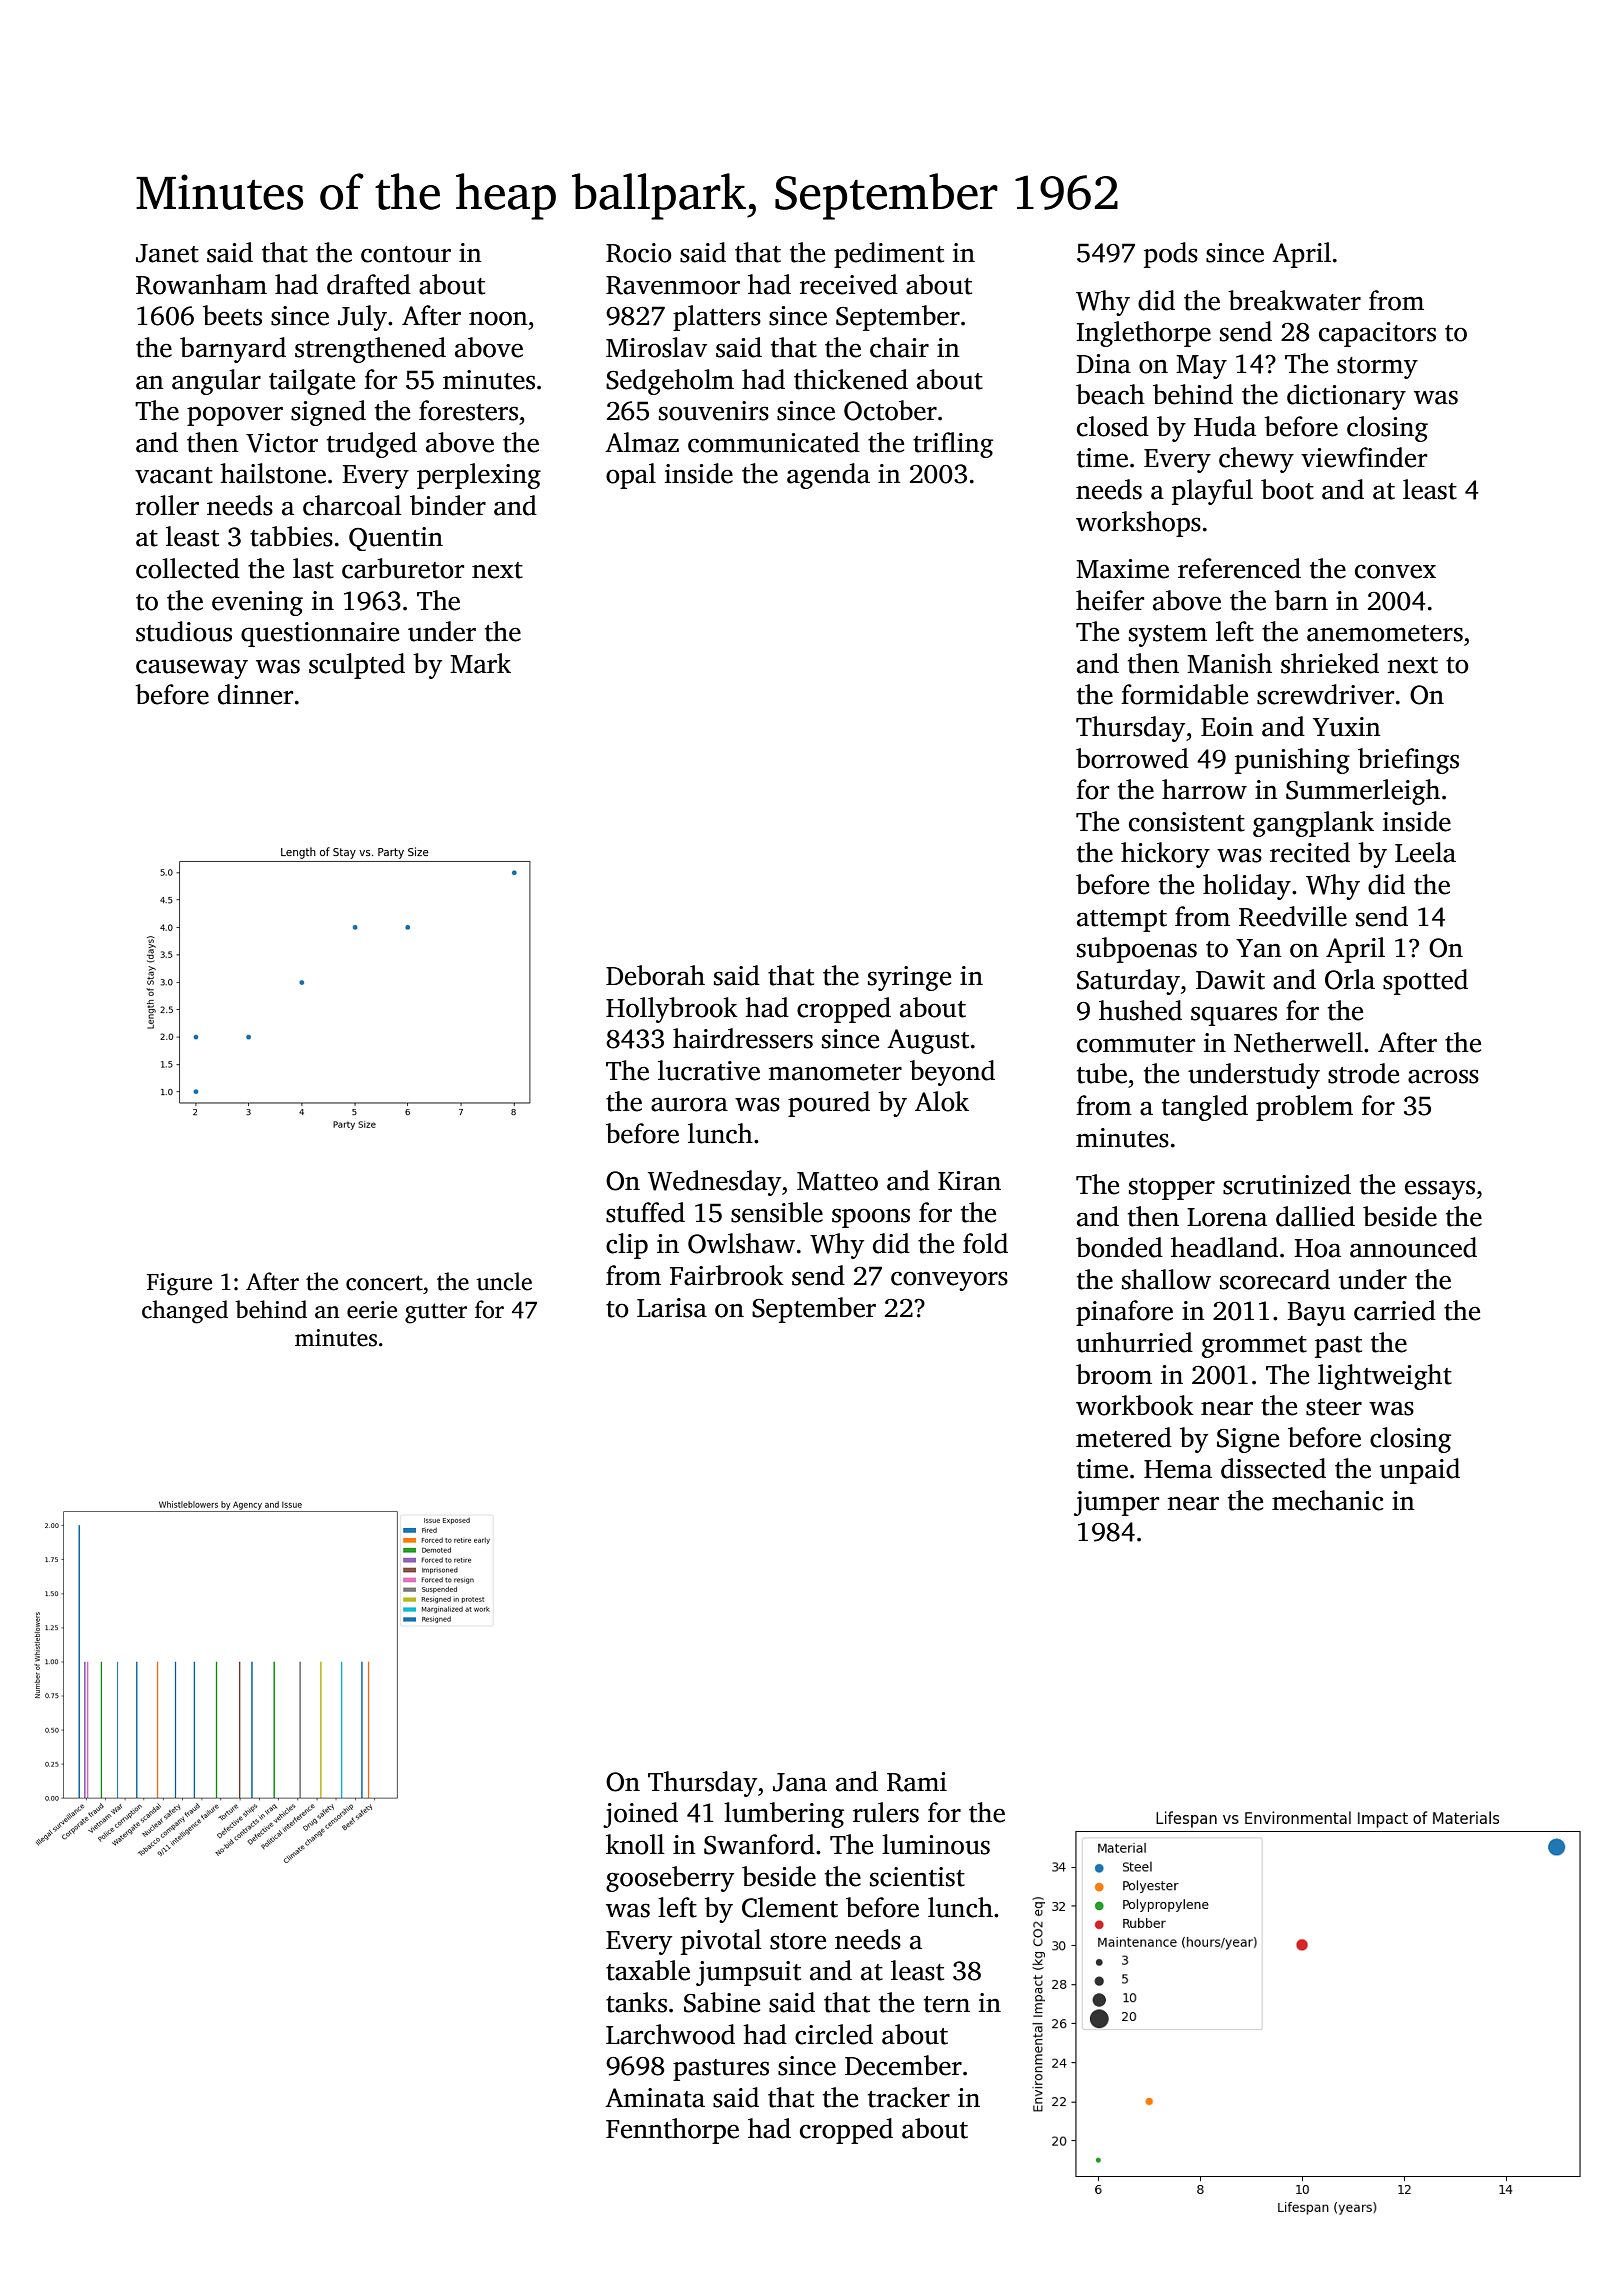 The image size is (1620, 2292). I want to click on breakwater, so click(1294, 300).
